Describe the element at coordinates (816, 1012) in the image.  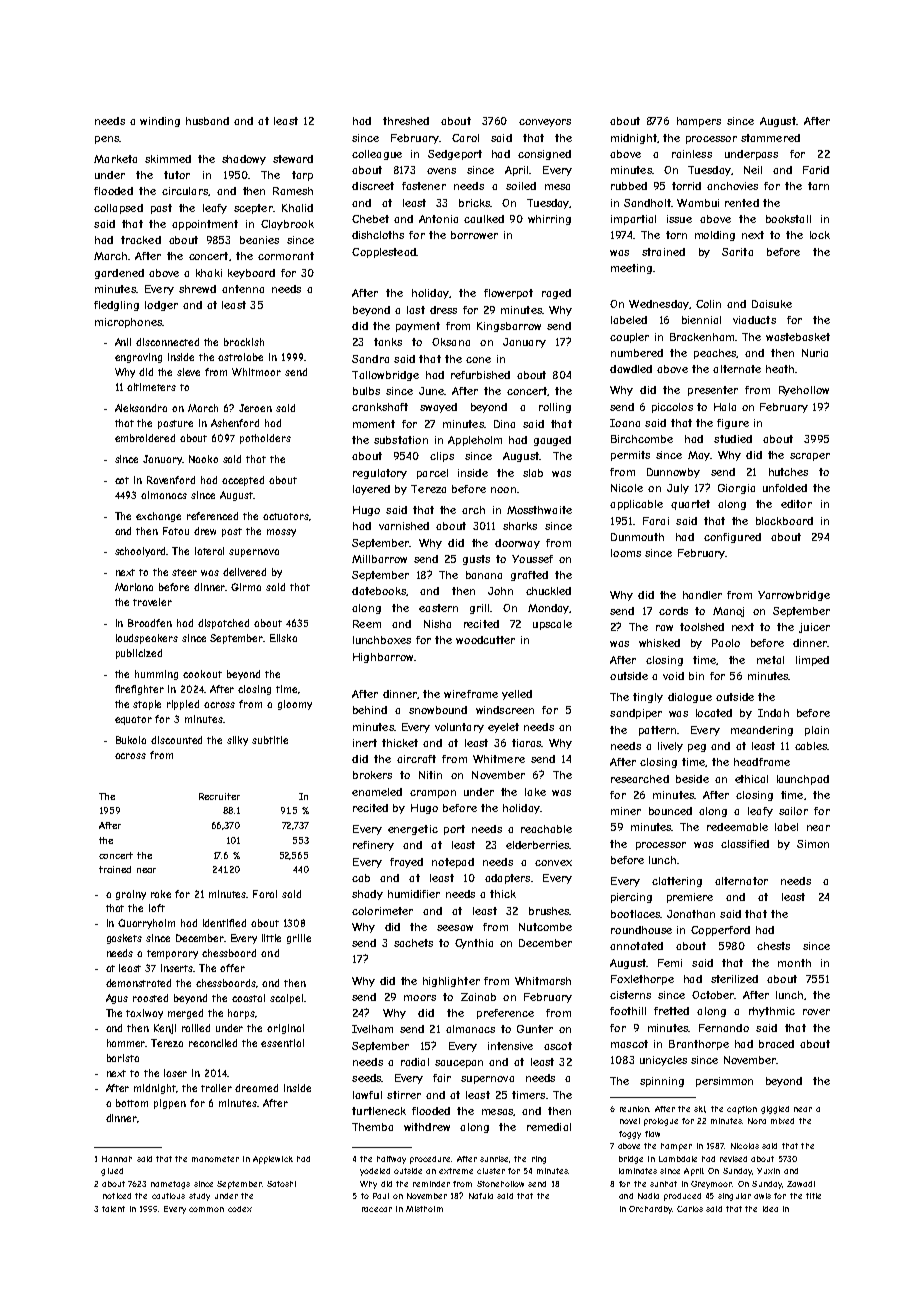
I see `rover` at that location.
